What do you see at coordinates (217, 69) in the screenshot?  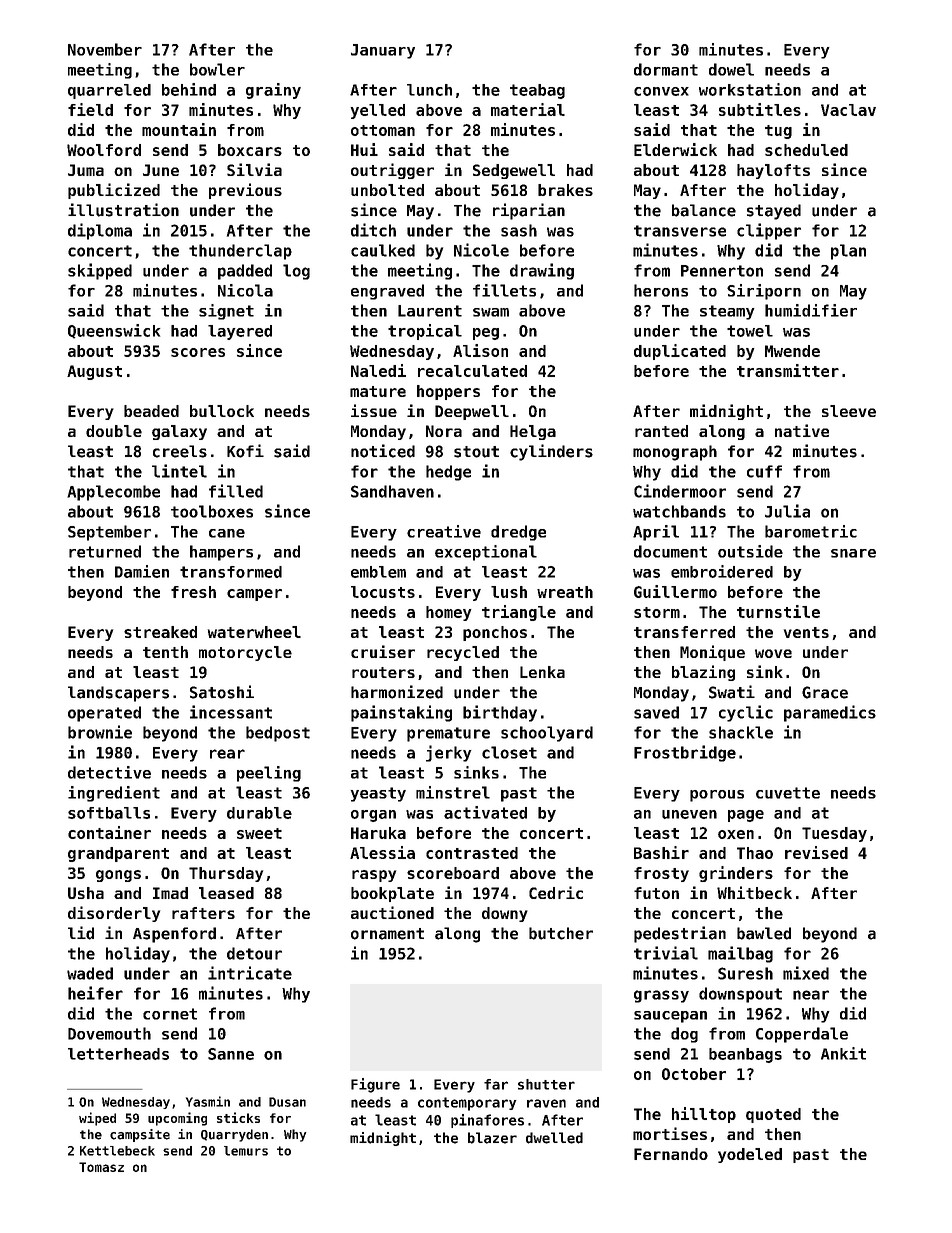 I see `bowler` at bounding box center [217, 69].
